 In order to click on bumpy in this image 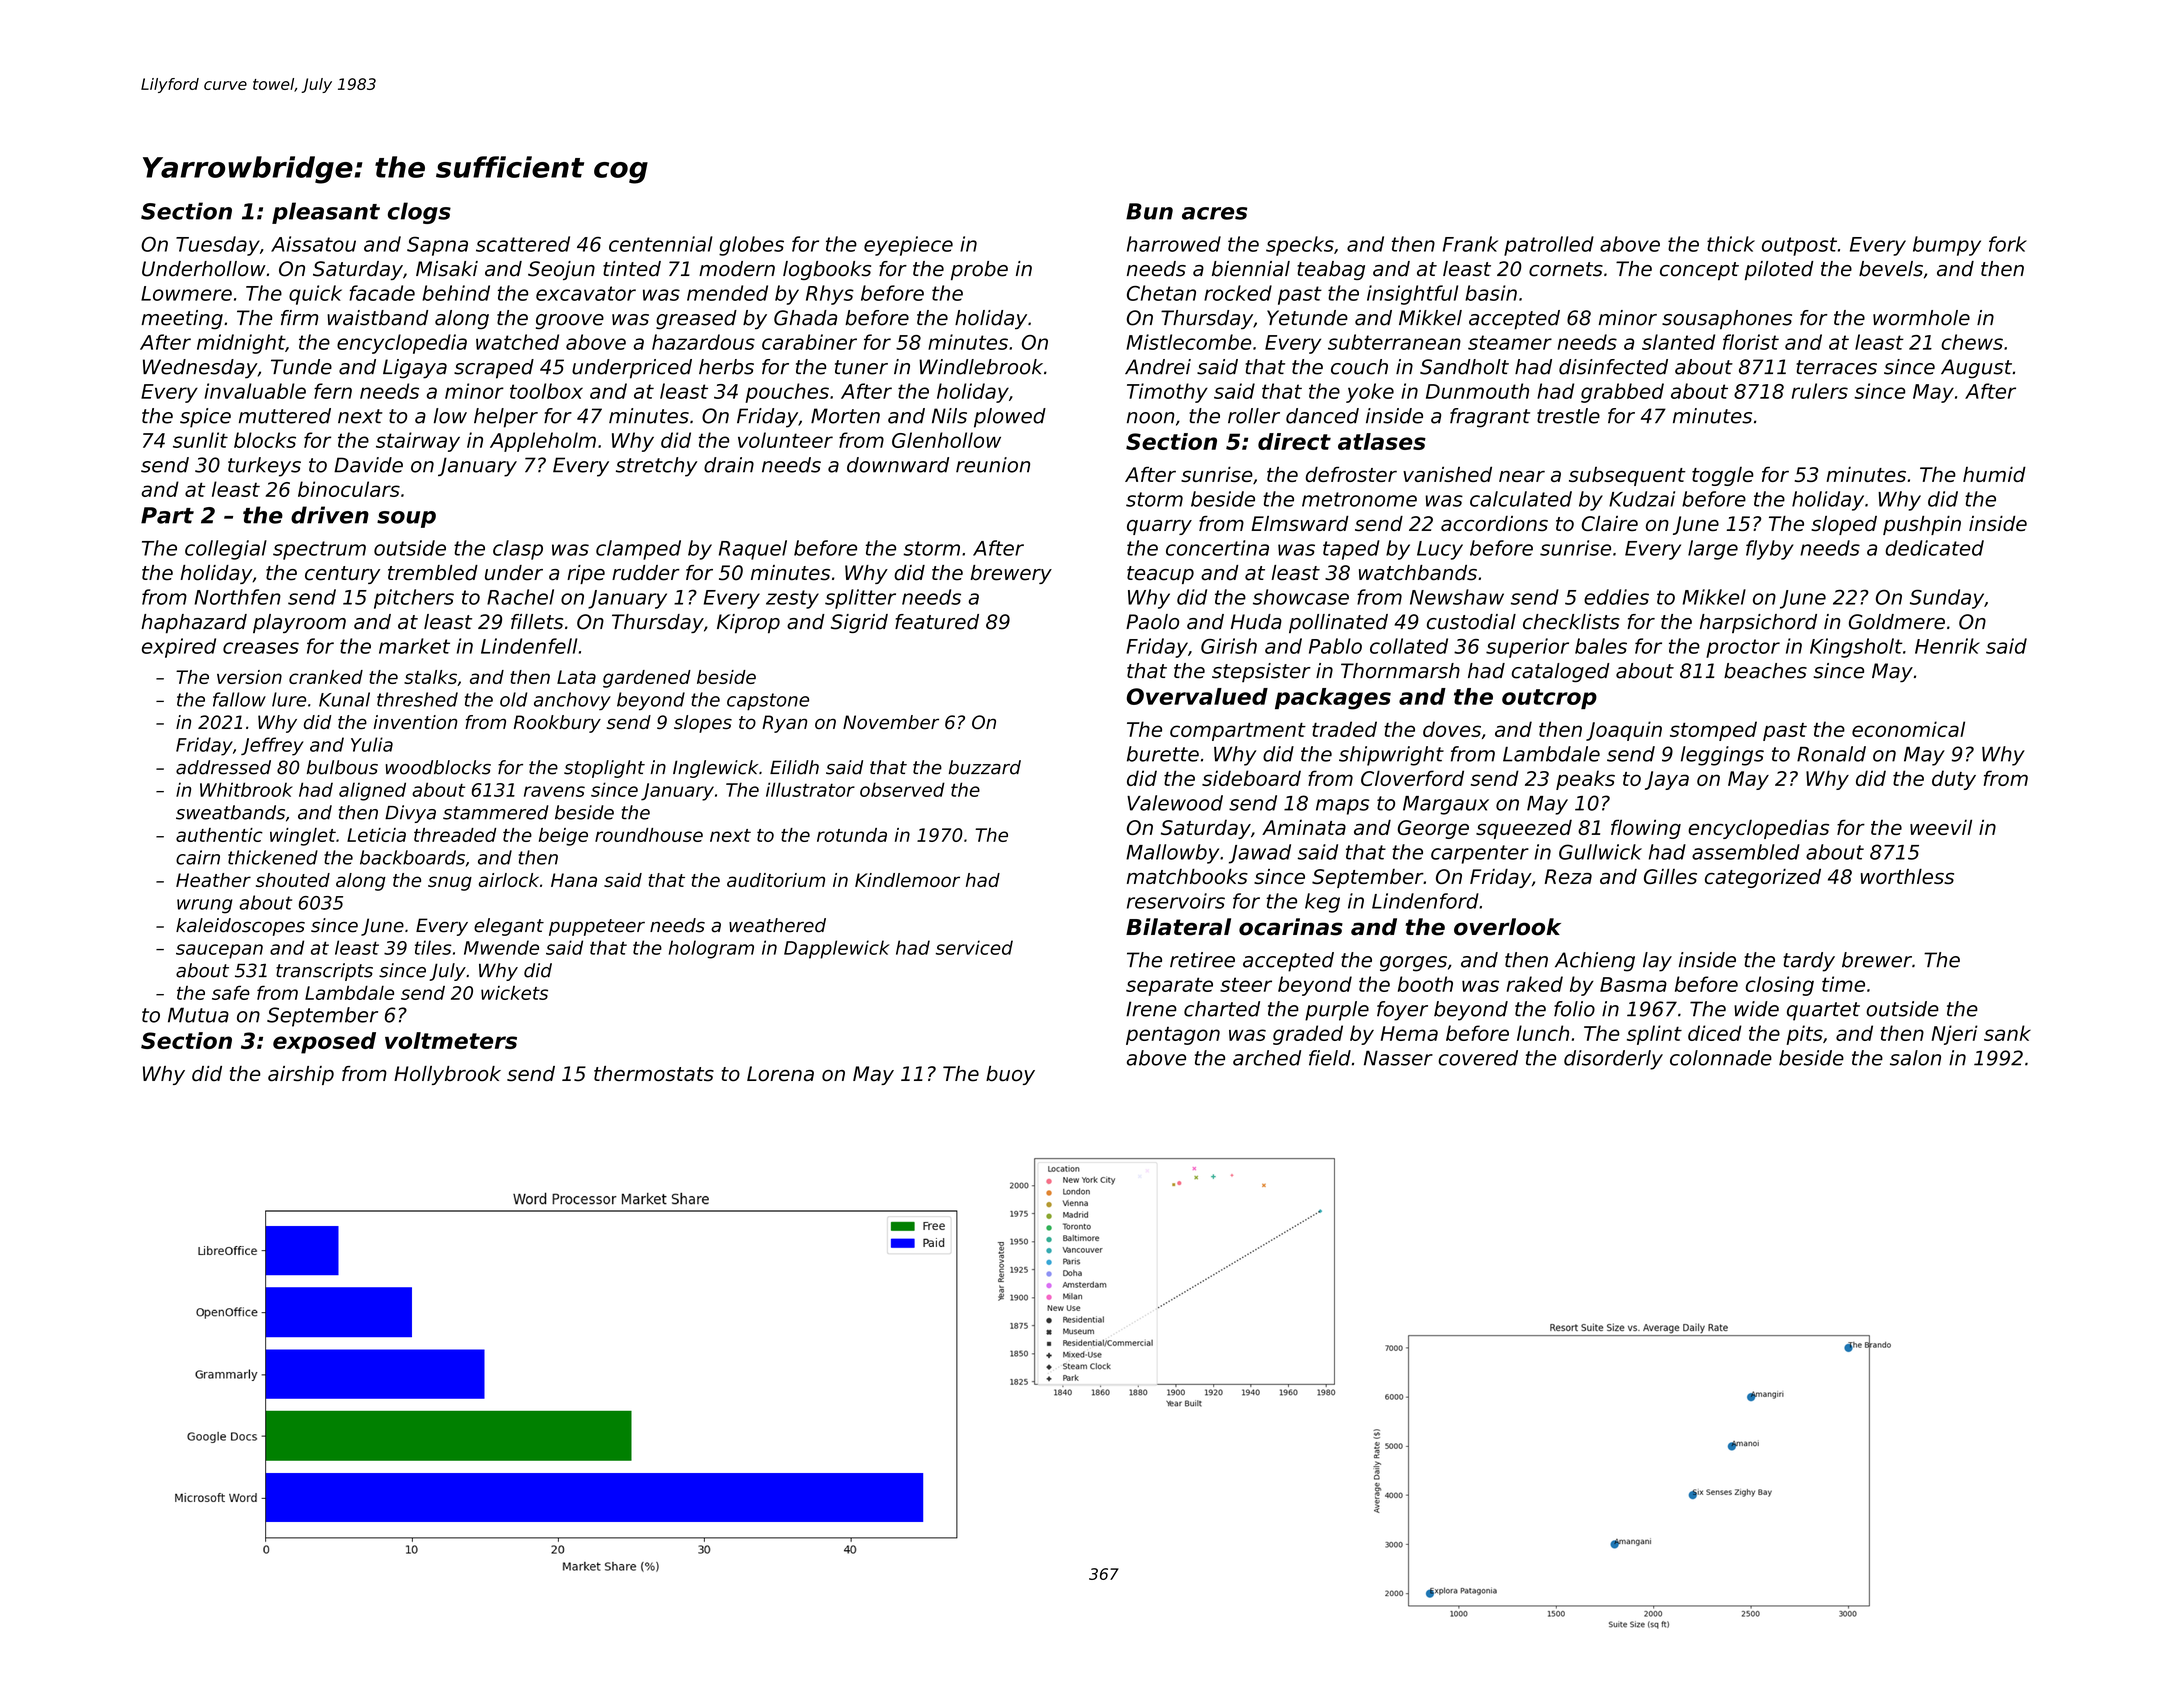, I will do `click(1947, 246)`.
